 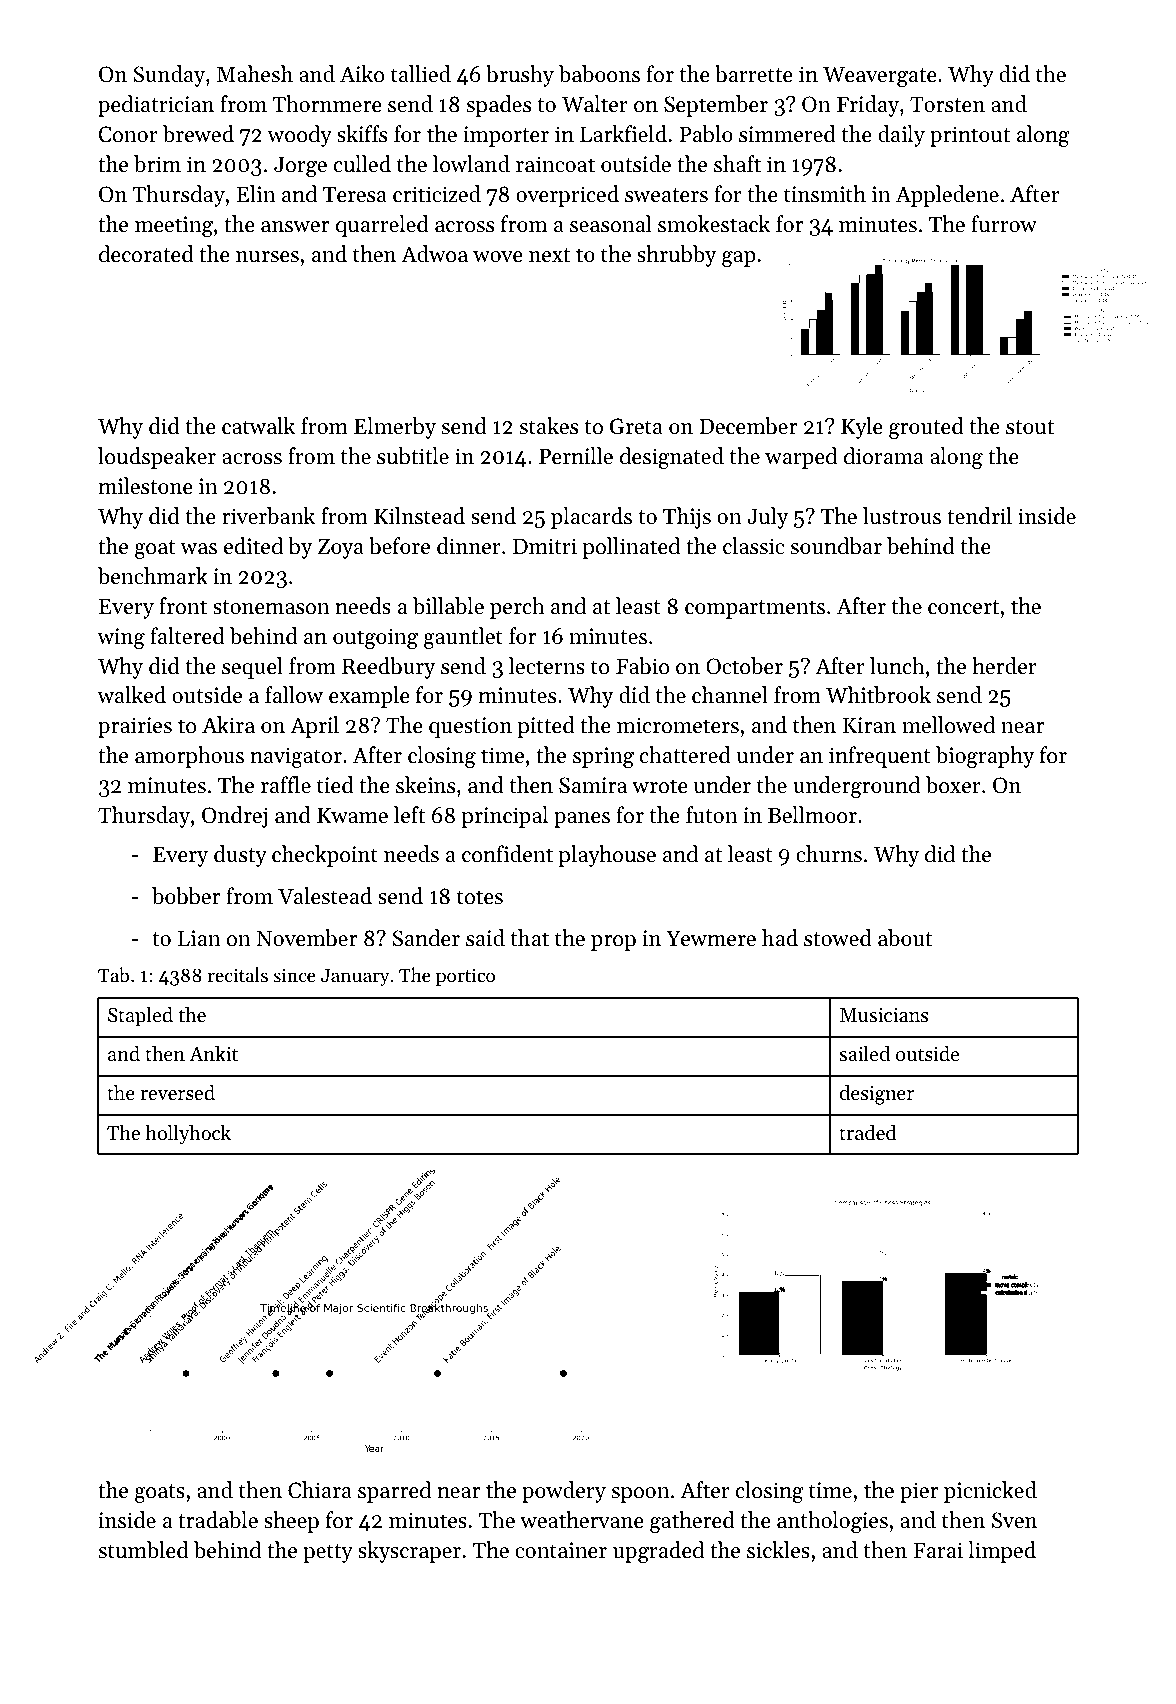 I want to click on tradable, so click(x=218, y=1520).
